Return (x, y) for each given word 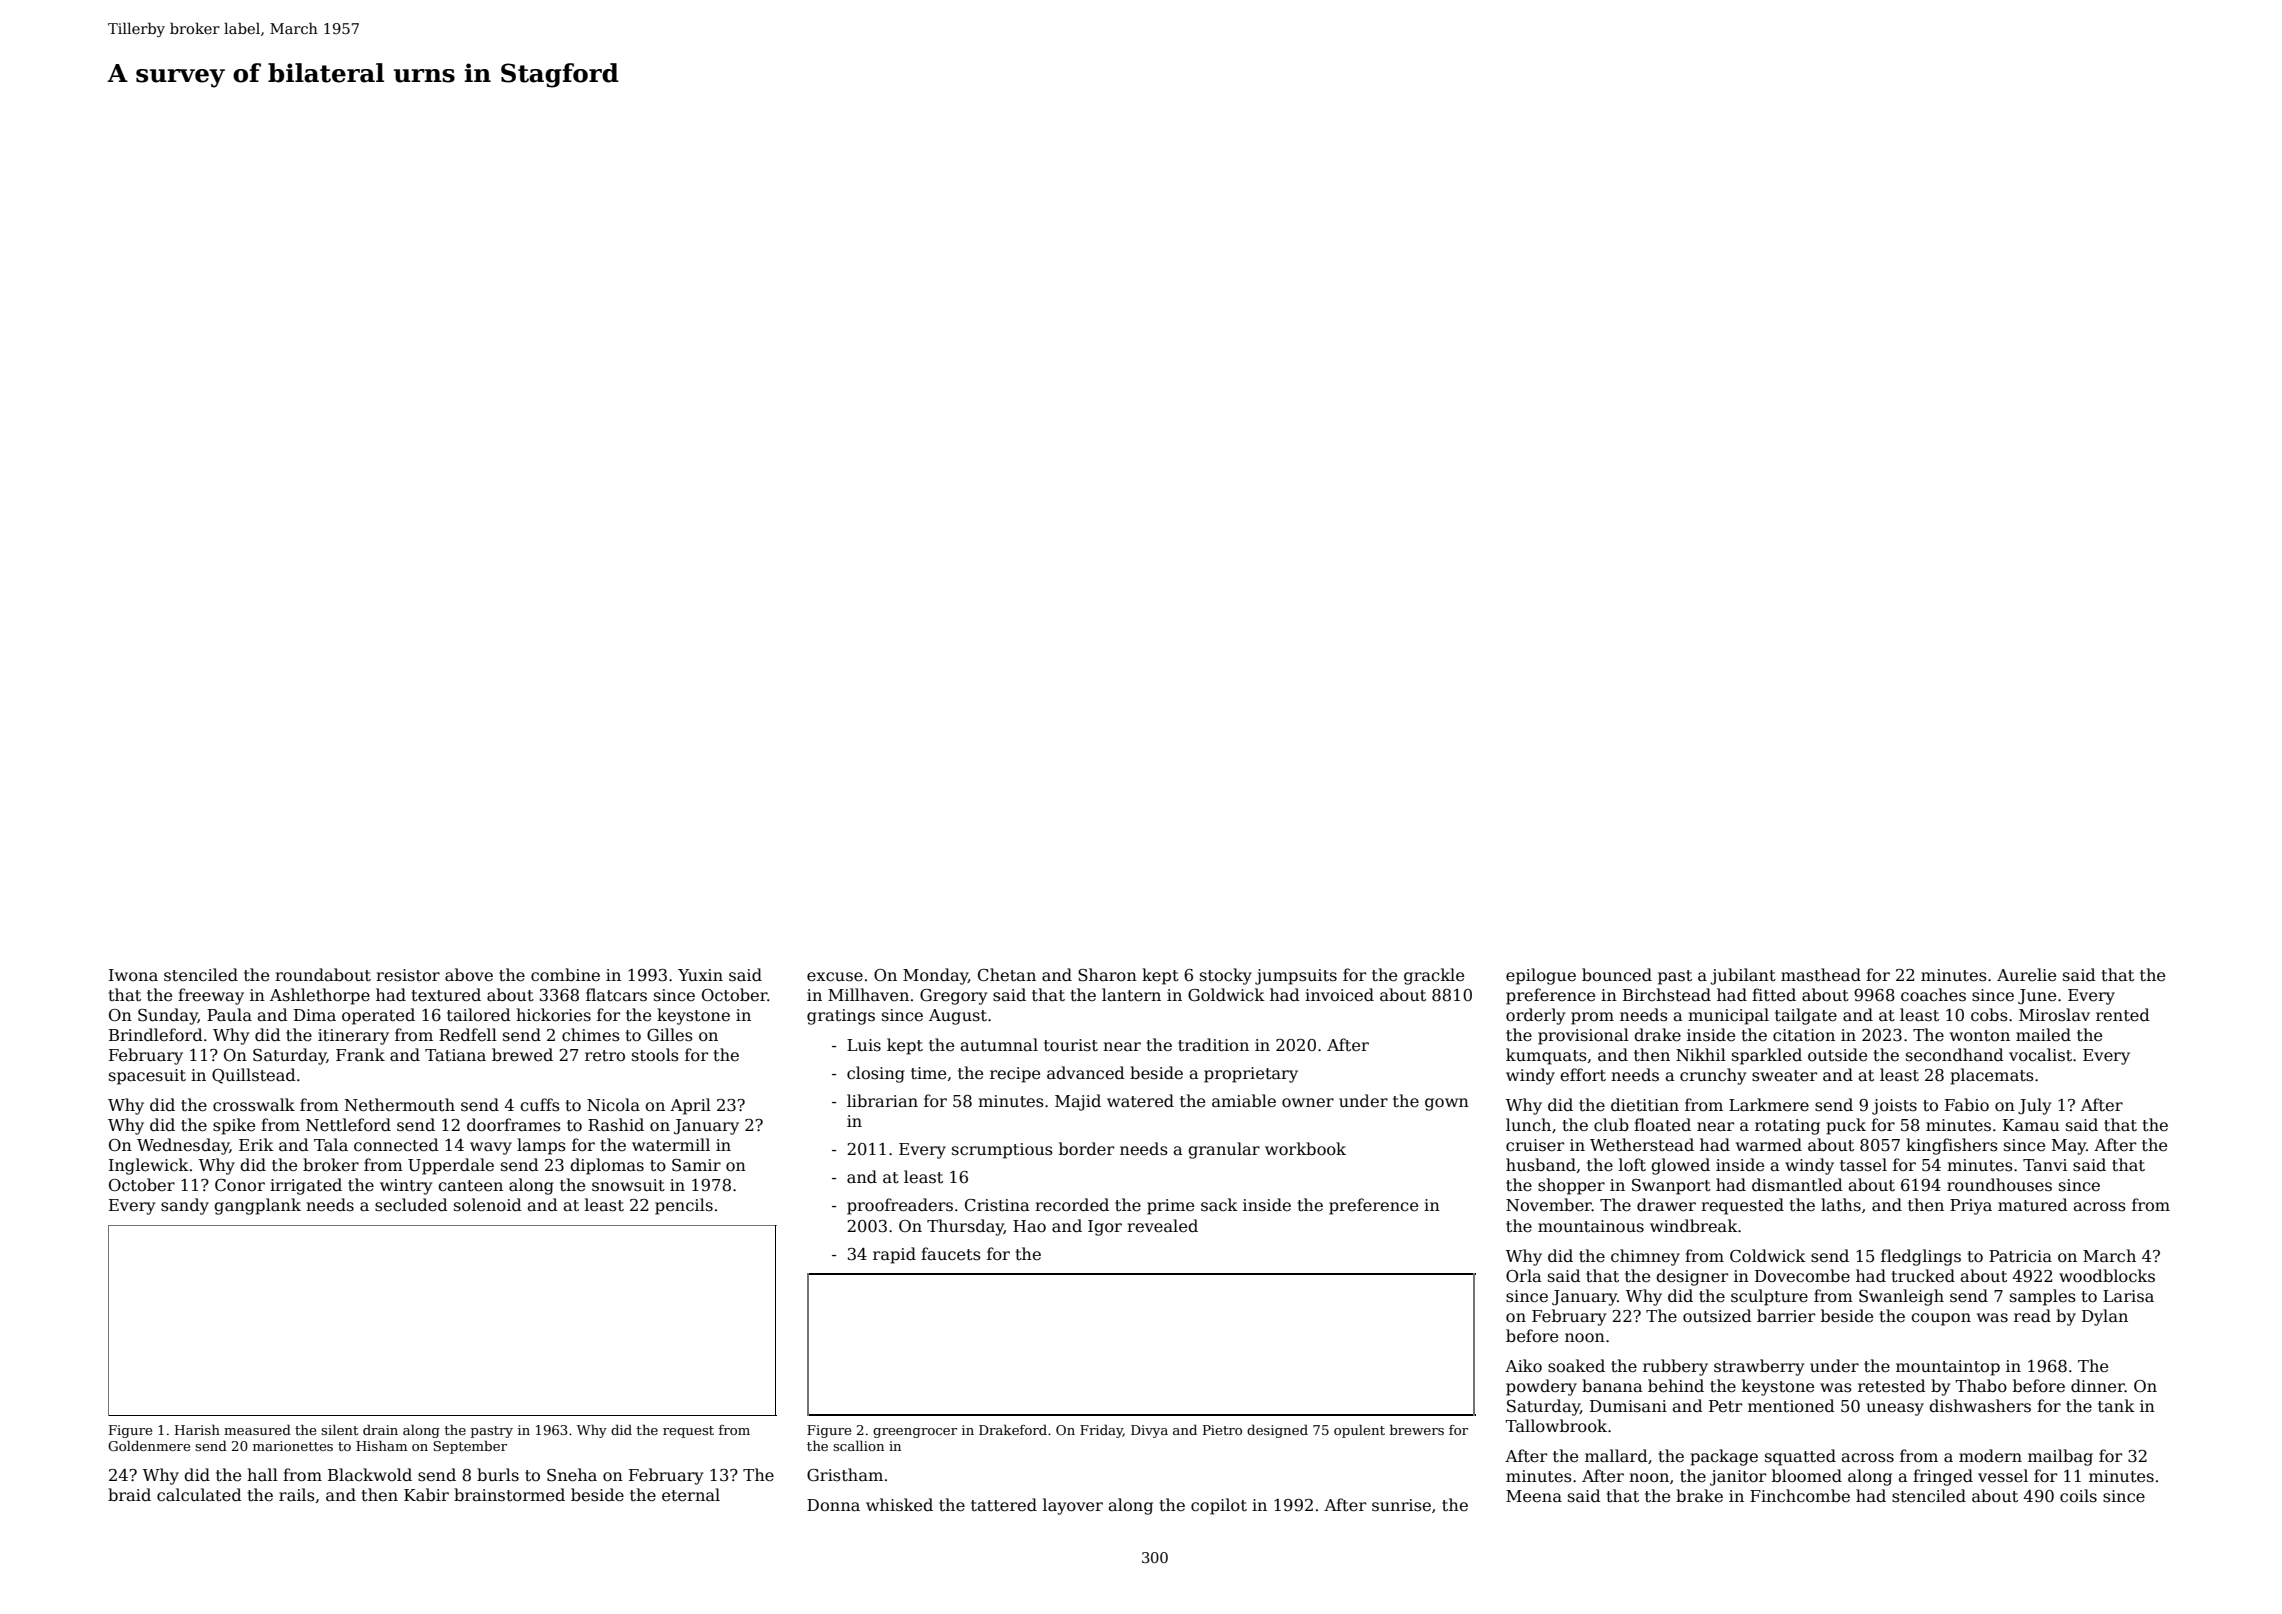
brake (1699, 1495)
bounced (1617, 974)
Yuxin (700, 975)
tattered (1004, 1505)
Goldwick (1226, 995)
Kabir (426, 1495)
